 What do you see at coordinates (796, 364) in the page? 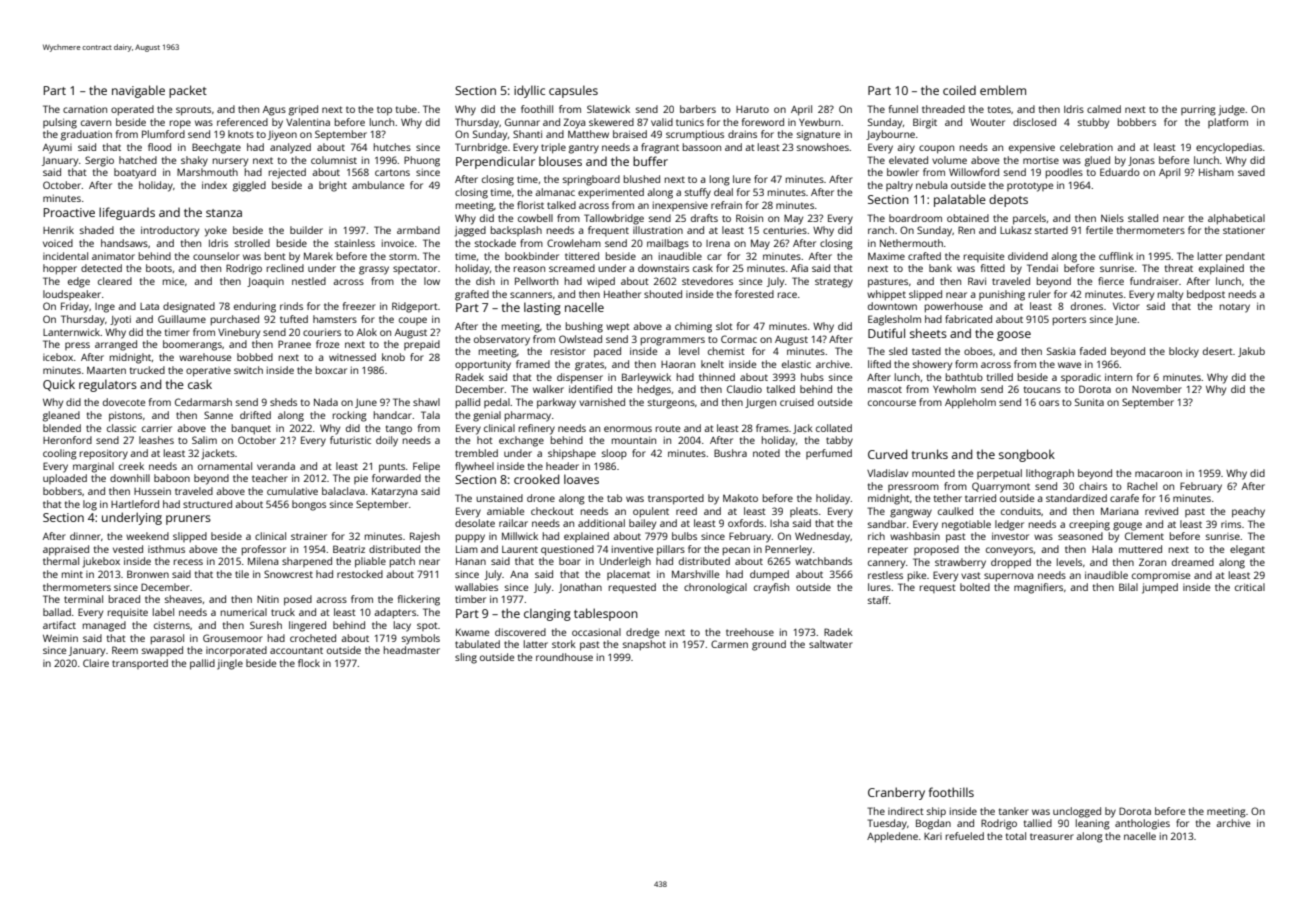
I see `elastic` at bounding box center [796, 364].
